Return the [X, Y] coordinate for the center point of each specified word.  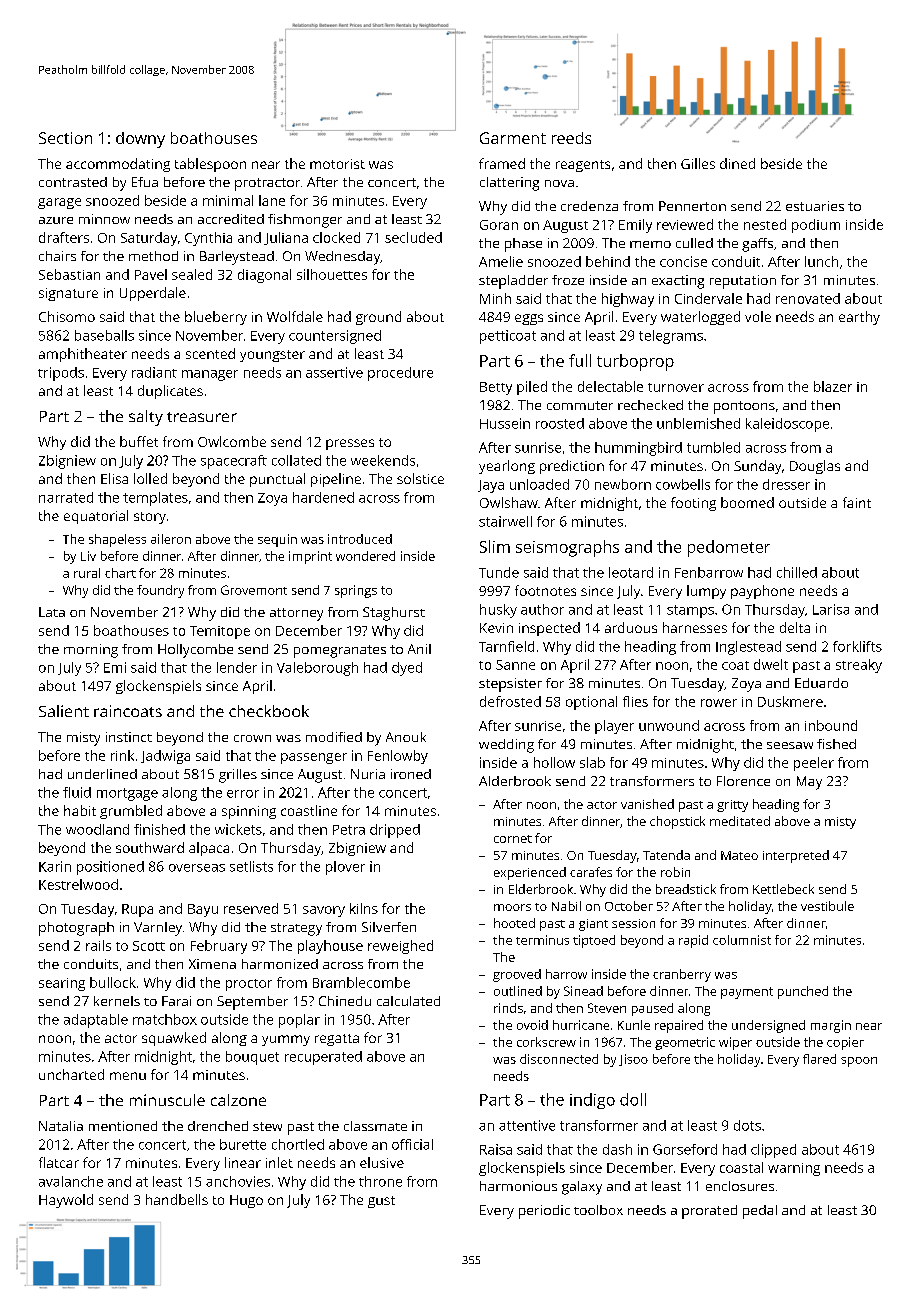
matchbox [165, 1019]
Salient [64, 711]
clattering [509, 184]
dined [737, 163]
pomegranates [340, 651]
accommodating [118, 165]
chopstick [677, 822]
